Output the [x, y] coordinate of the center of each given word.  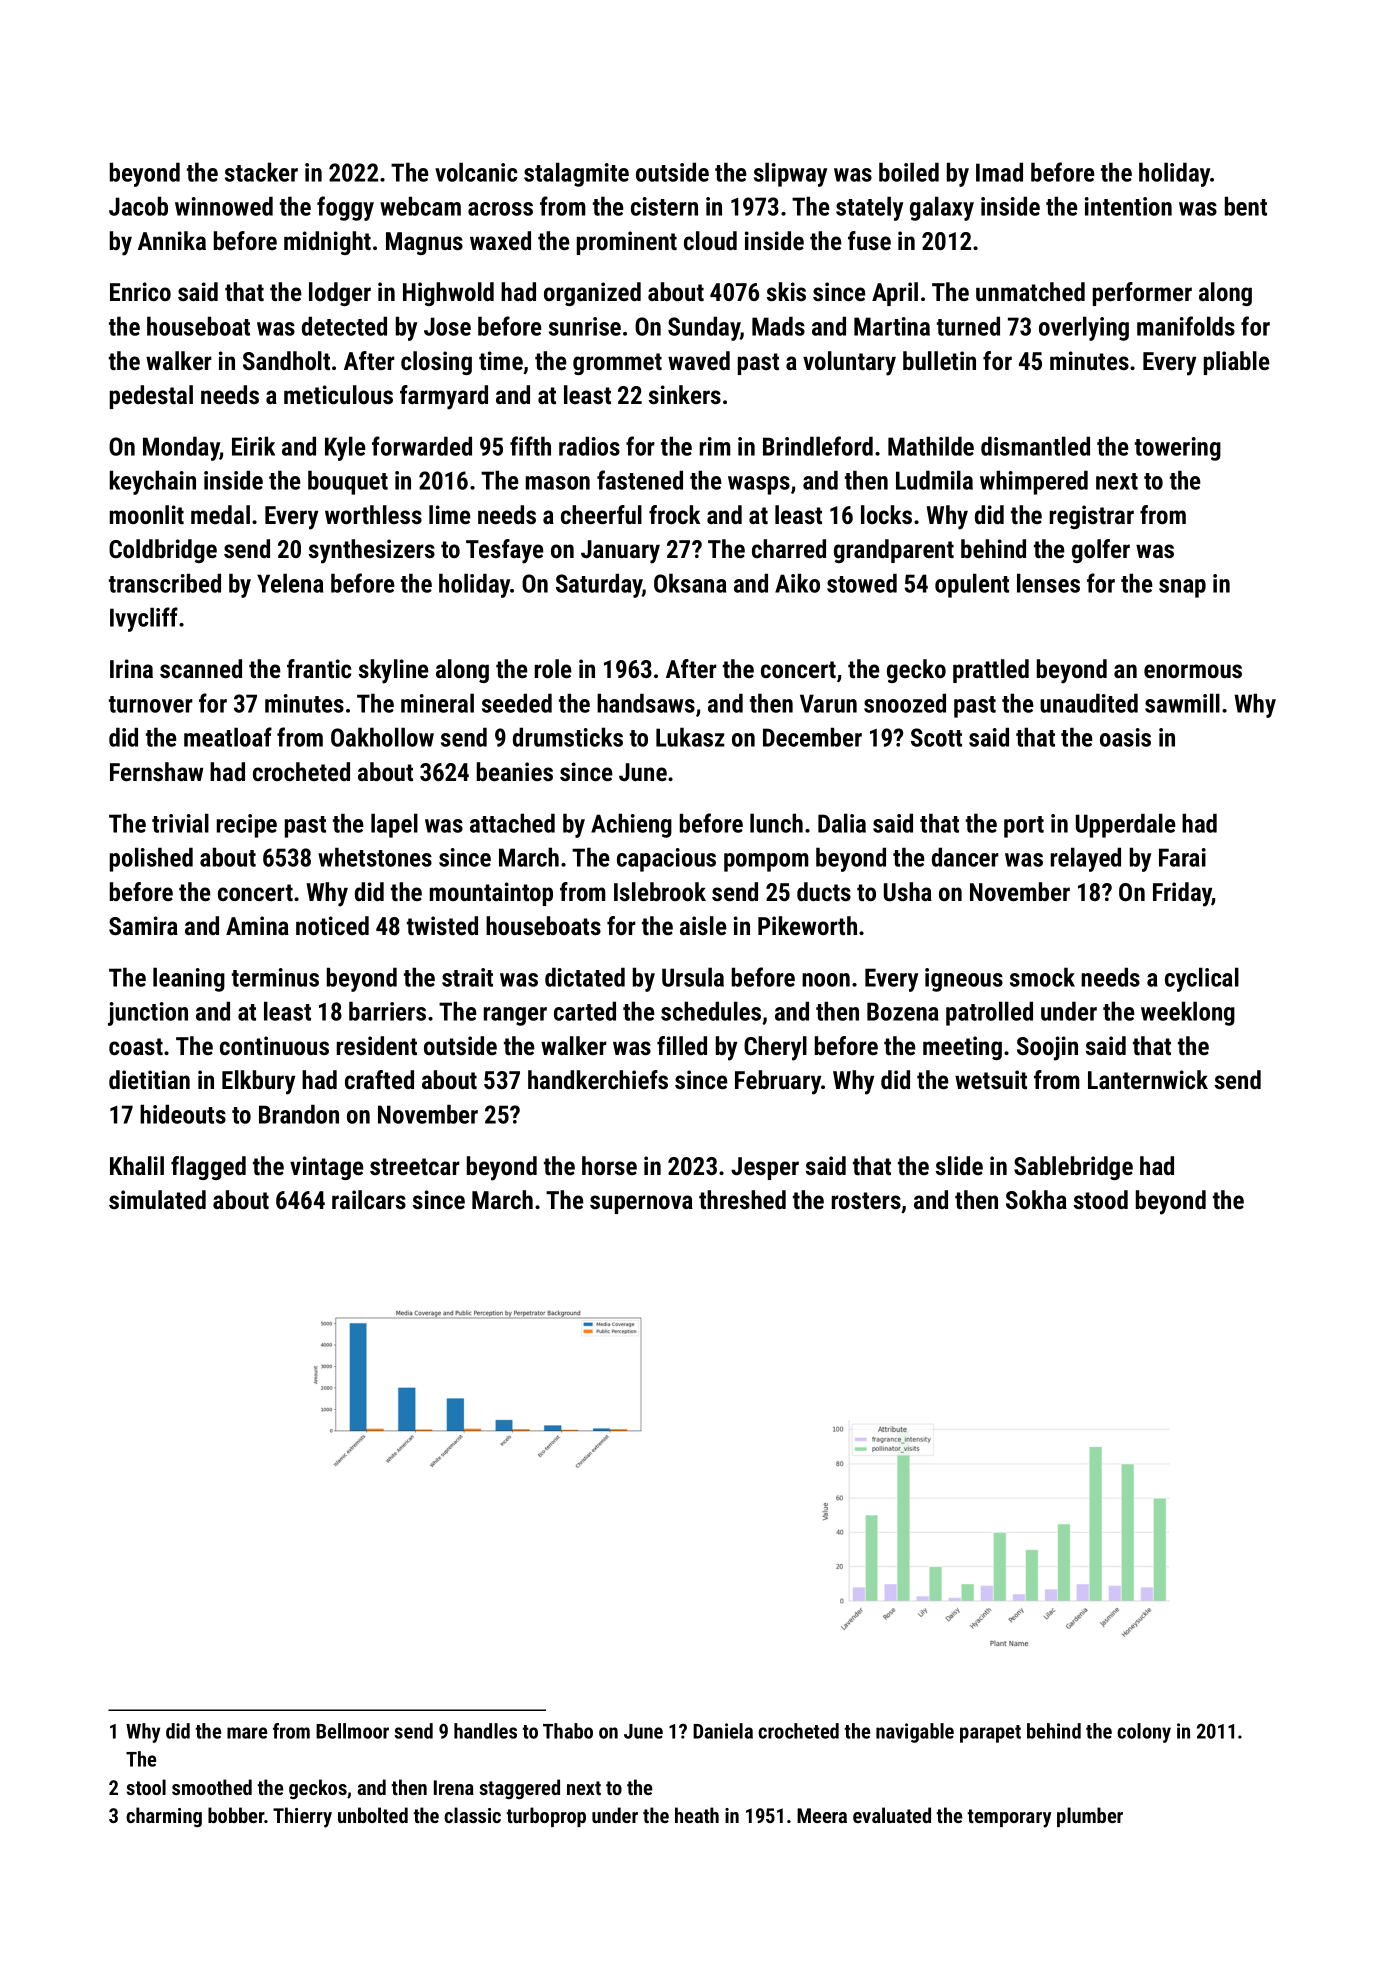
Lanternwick [1148, 1079]
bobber [236, 1815]
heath [697, 1815]
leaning [189, 979]
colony [1144, 1733]
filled [682, 1045]
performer [1142, 294]
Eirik [253, 446]
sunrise [585, 326]
